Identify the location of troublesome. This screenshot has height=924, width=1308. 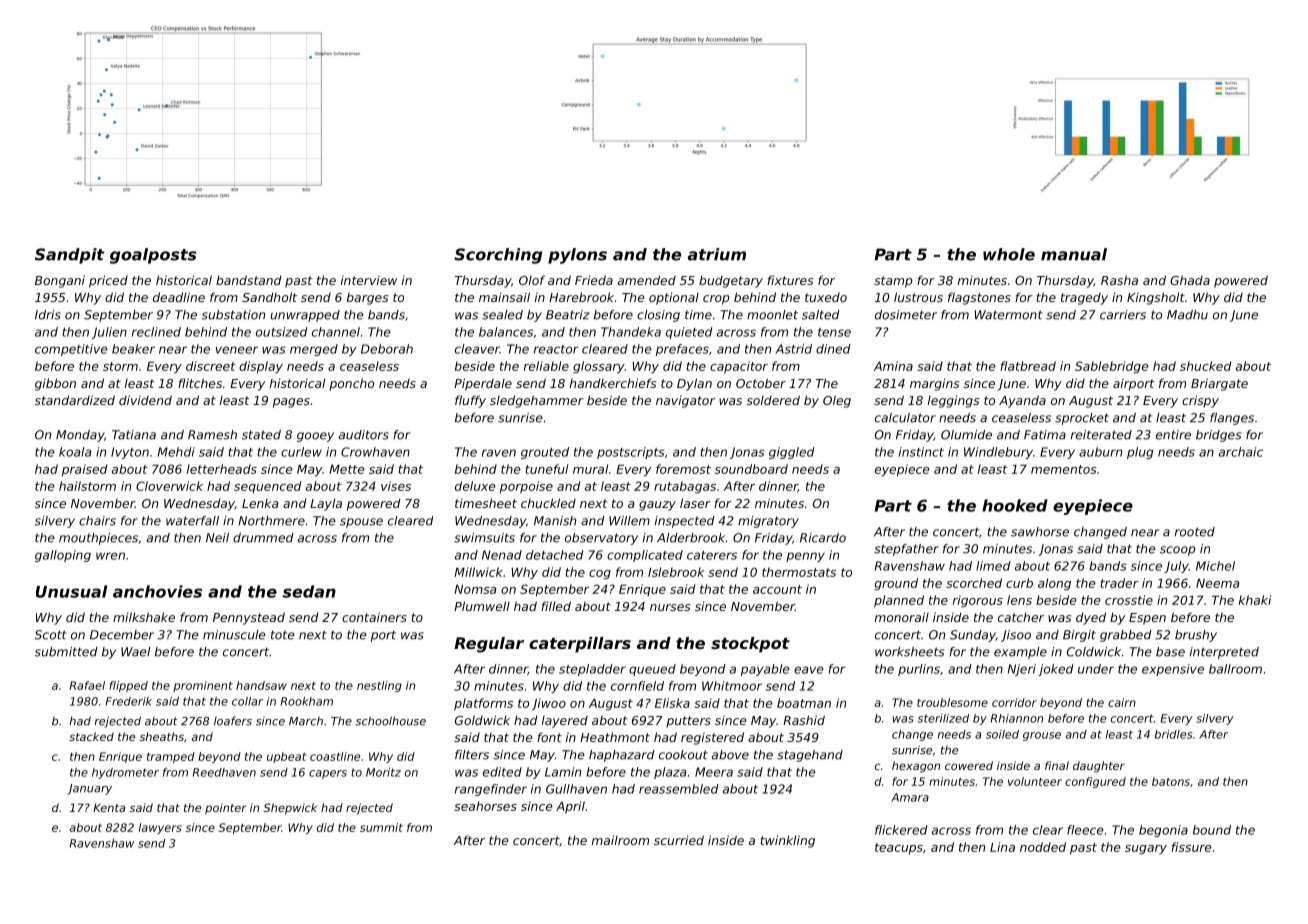
(952, 702).
